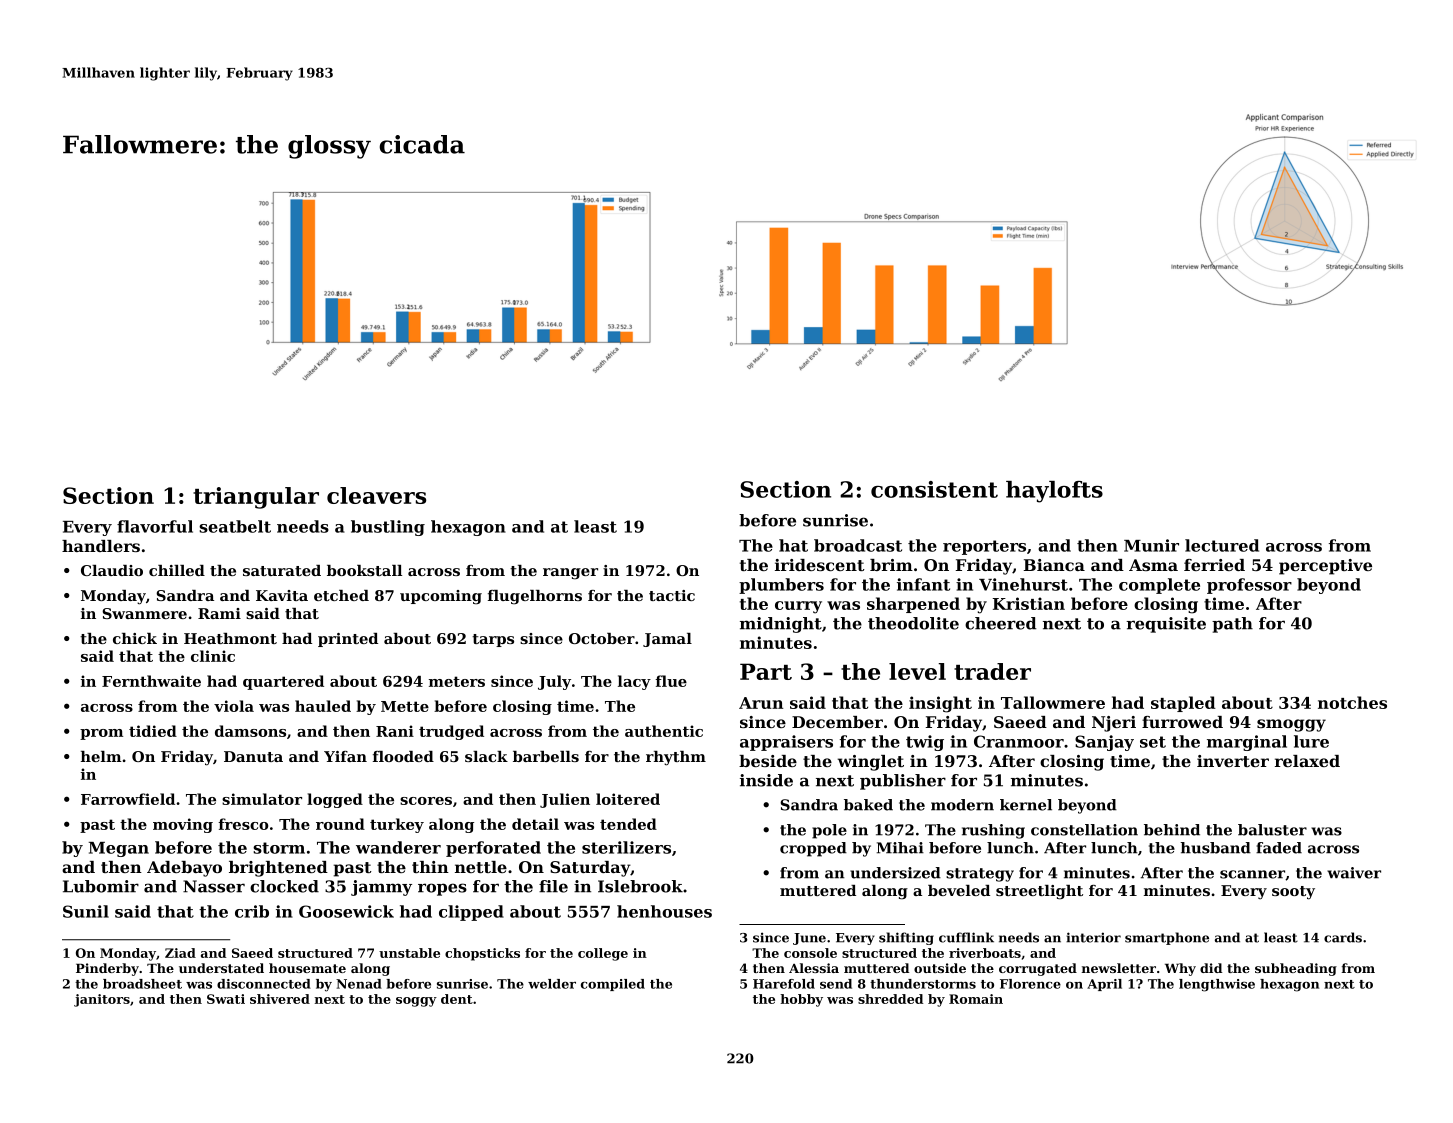 The height and width of the image is (1123, 1453). I want to click on flavorful, so click(155, 526).
